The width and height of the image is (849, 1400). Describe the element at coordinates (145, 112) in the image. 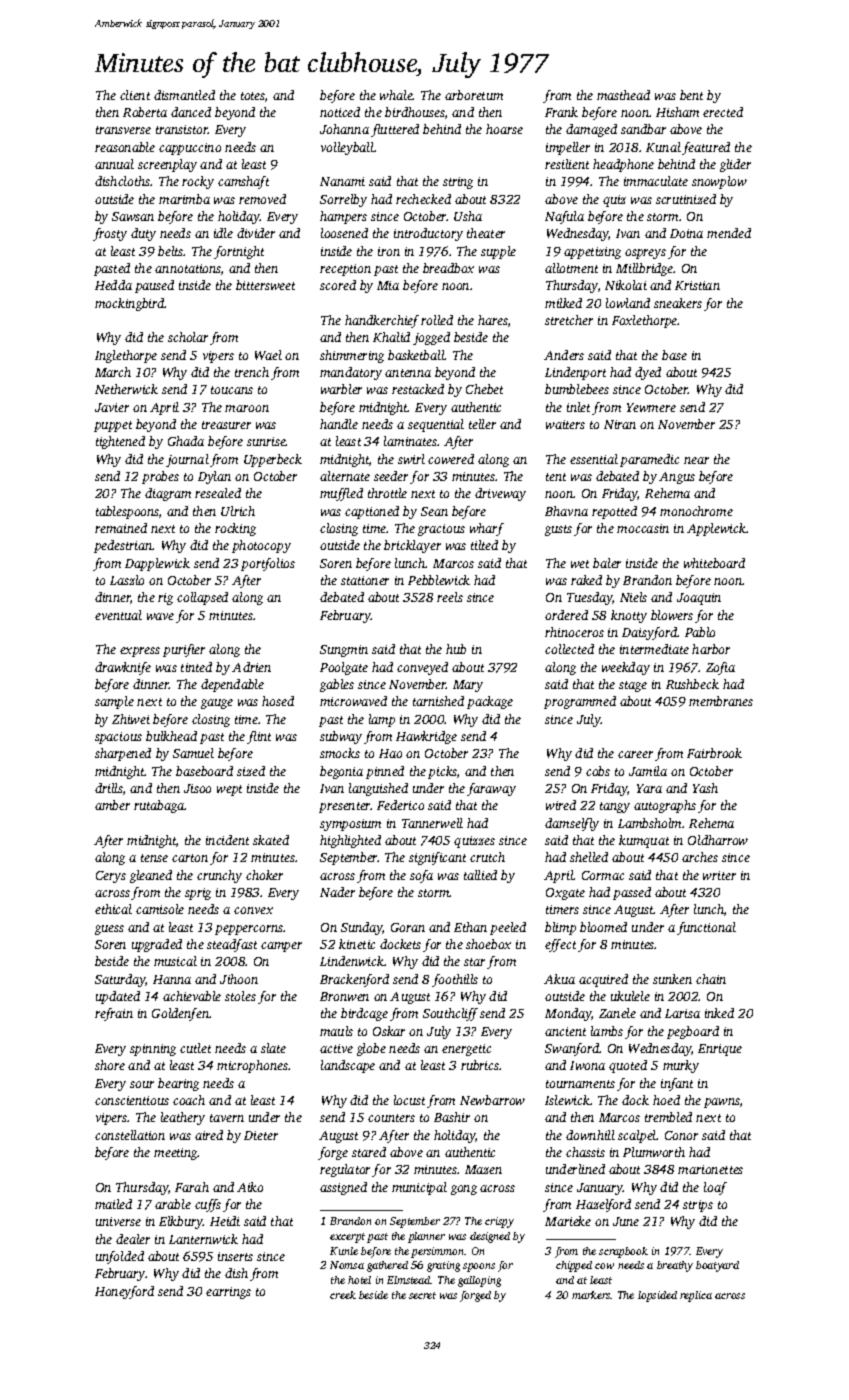

I see `Roberta` at that location.
